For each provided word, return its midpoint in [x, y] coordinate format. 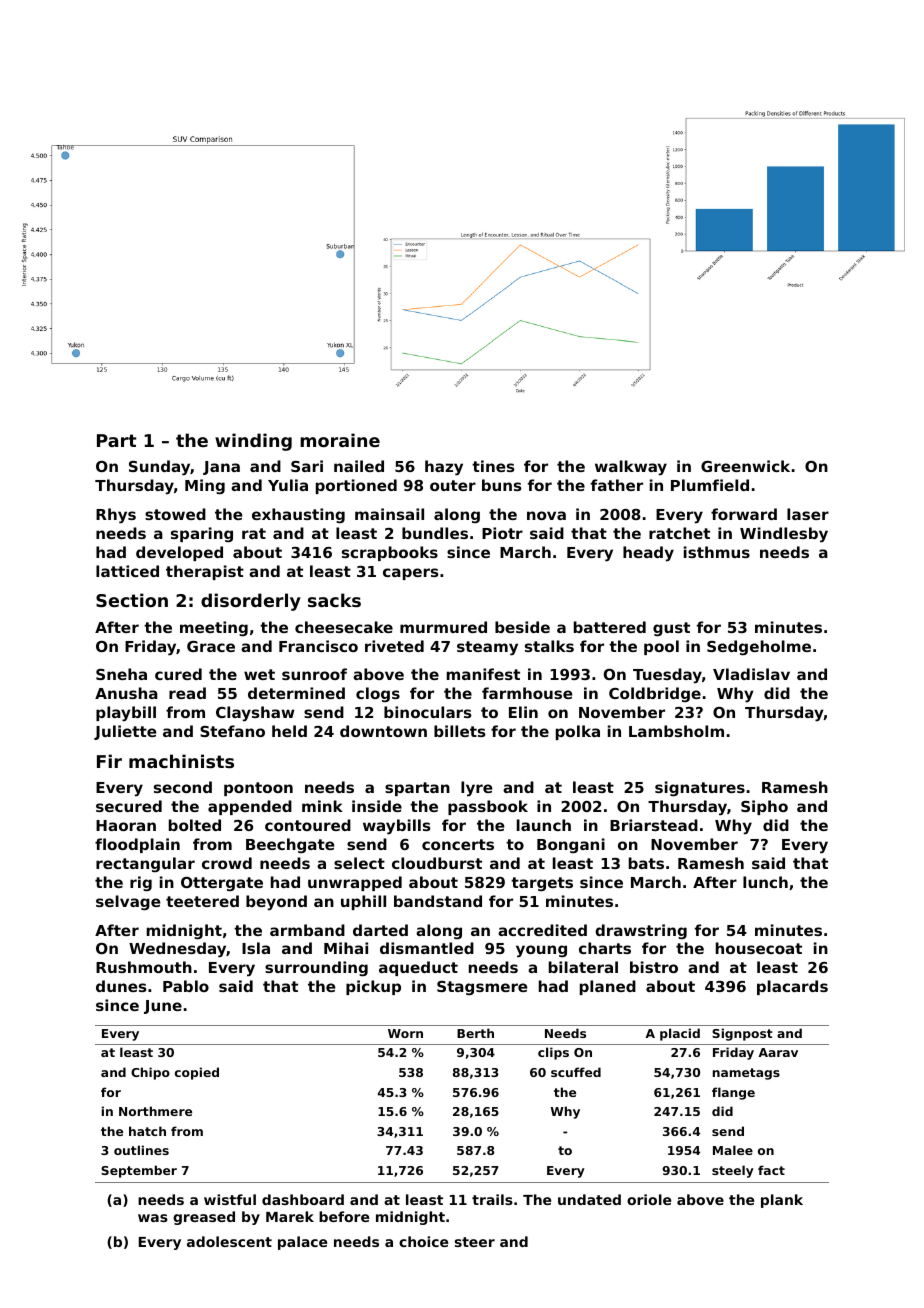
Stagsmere [482, 988]
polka [578, 732]
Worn [405, 1033]
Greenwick [745, 466]
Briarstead [654, 825]
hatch [147, 1131]
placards [792, 987]
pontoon [258, 789]
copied [197, 1073]
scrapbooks [390, 553]
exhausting [298, 515]
